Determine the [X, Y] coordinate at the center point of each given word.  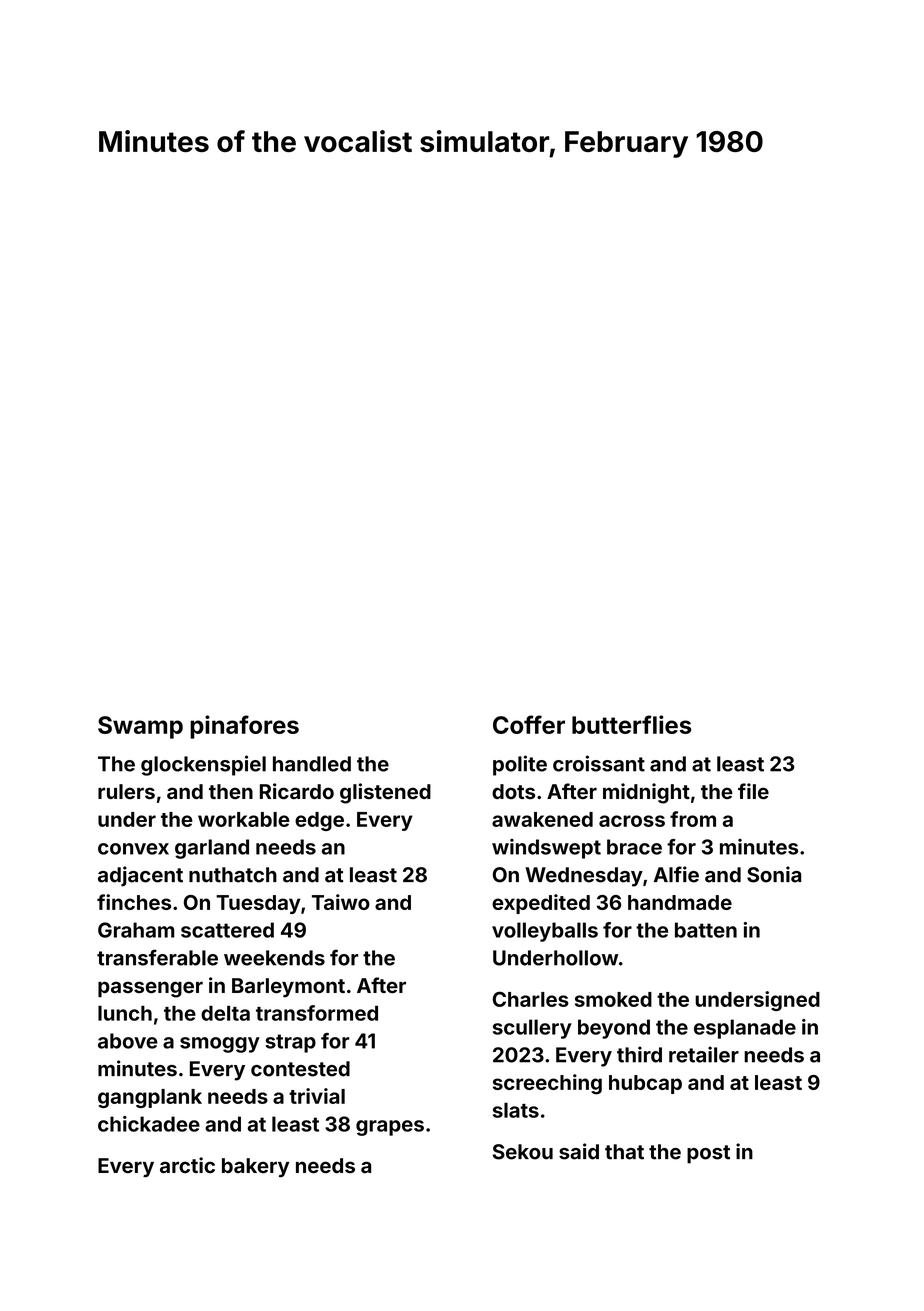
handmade [680, 902]
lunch [125, 1013]
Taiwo [341, 902]
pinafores [244, 727]
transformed [317, 1013]
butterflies [631, 724]
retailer [704, 1054]
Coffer [529, 724]
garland [212, 849]
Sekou [523, 1152]
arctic [187, 1165]
